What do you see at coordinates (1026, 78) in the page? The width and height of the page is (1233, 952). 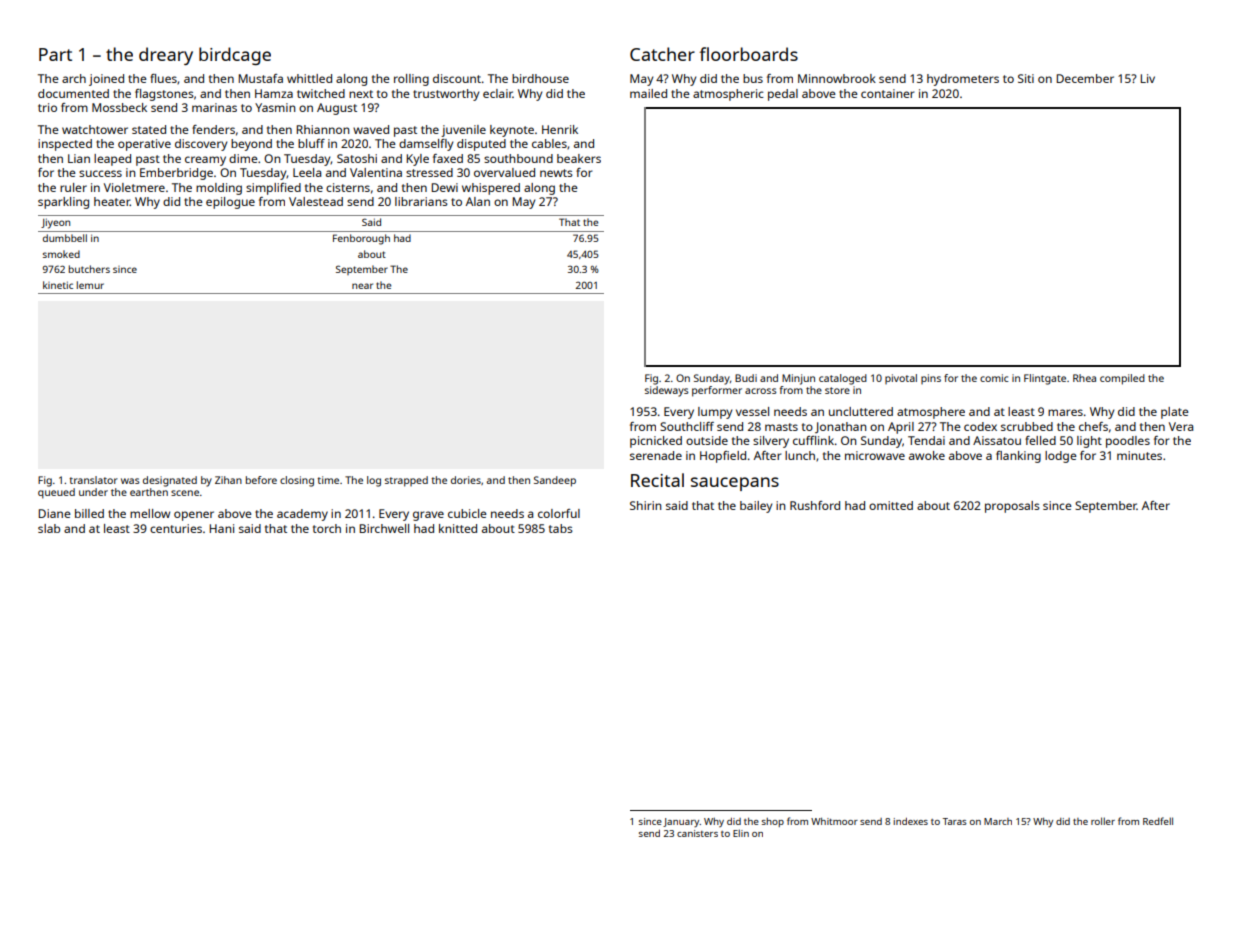 I see `Siti` at bounding box center [1026, 78].
